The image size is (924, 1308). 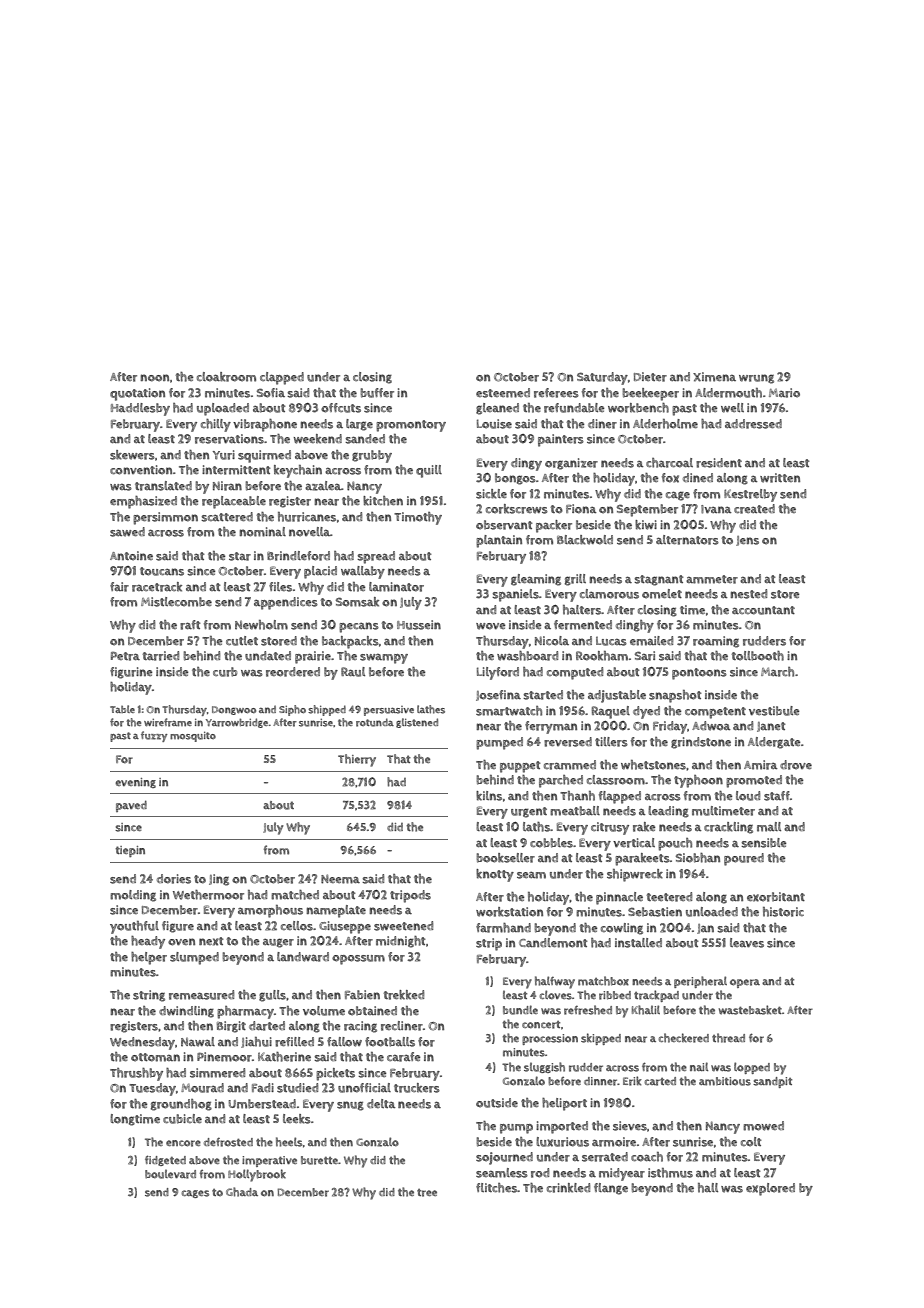 I want to click on Mario, so click(x=784, y=393).
